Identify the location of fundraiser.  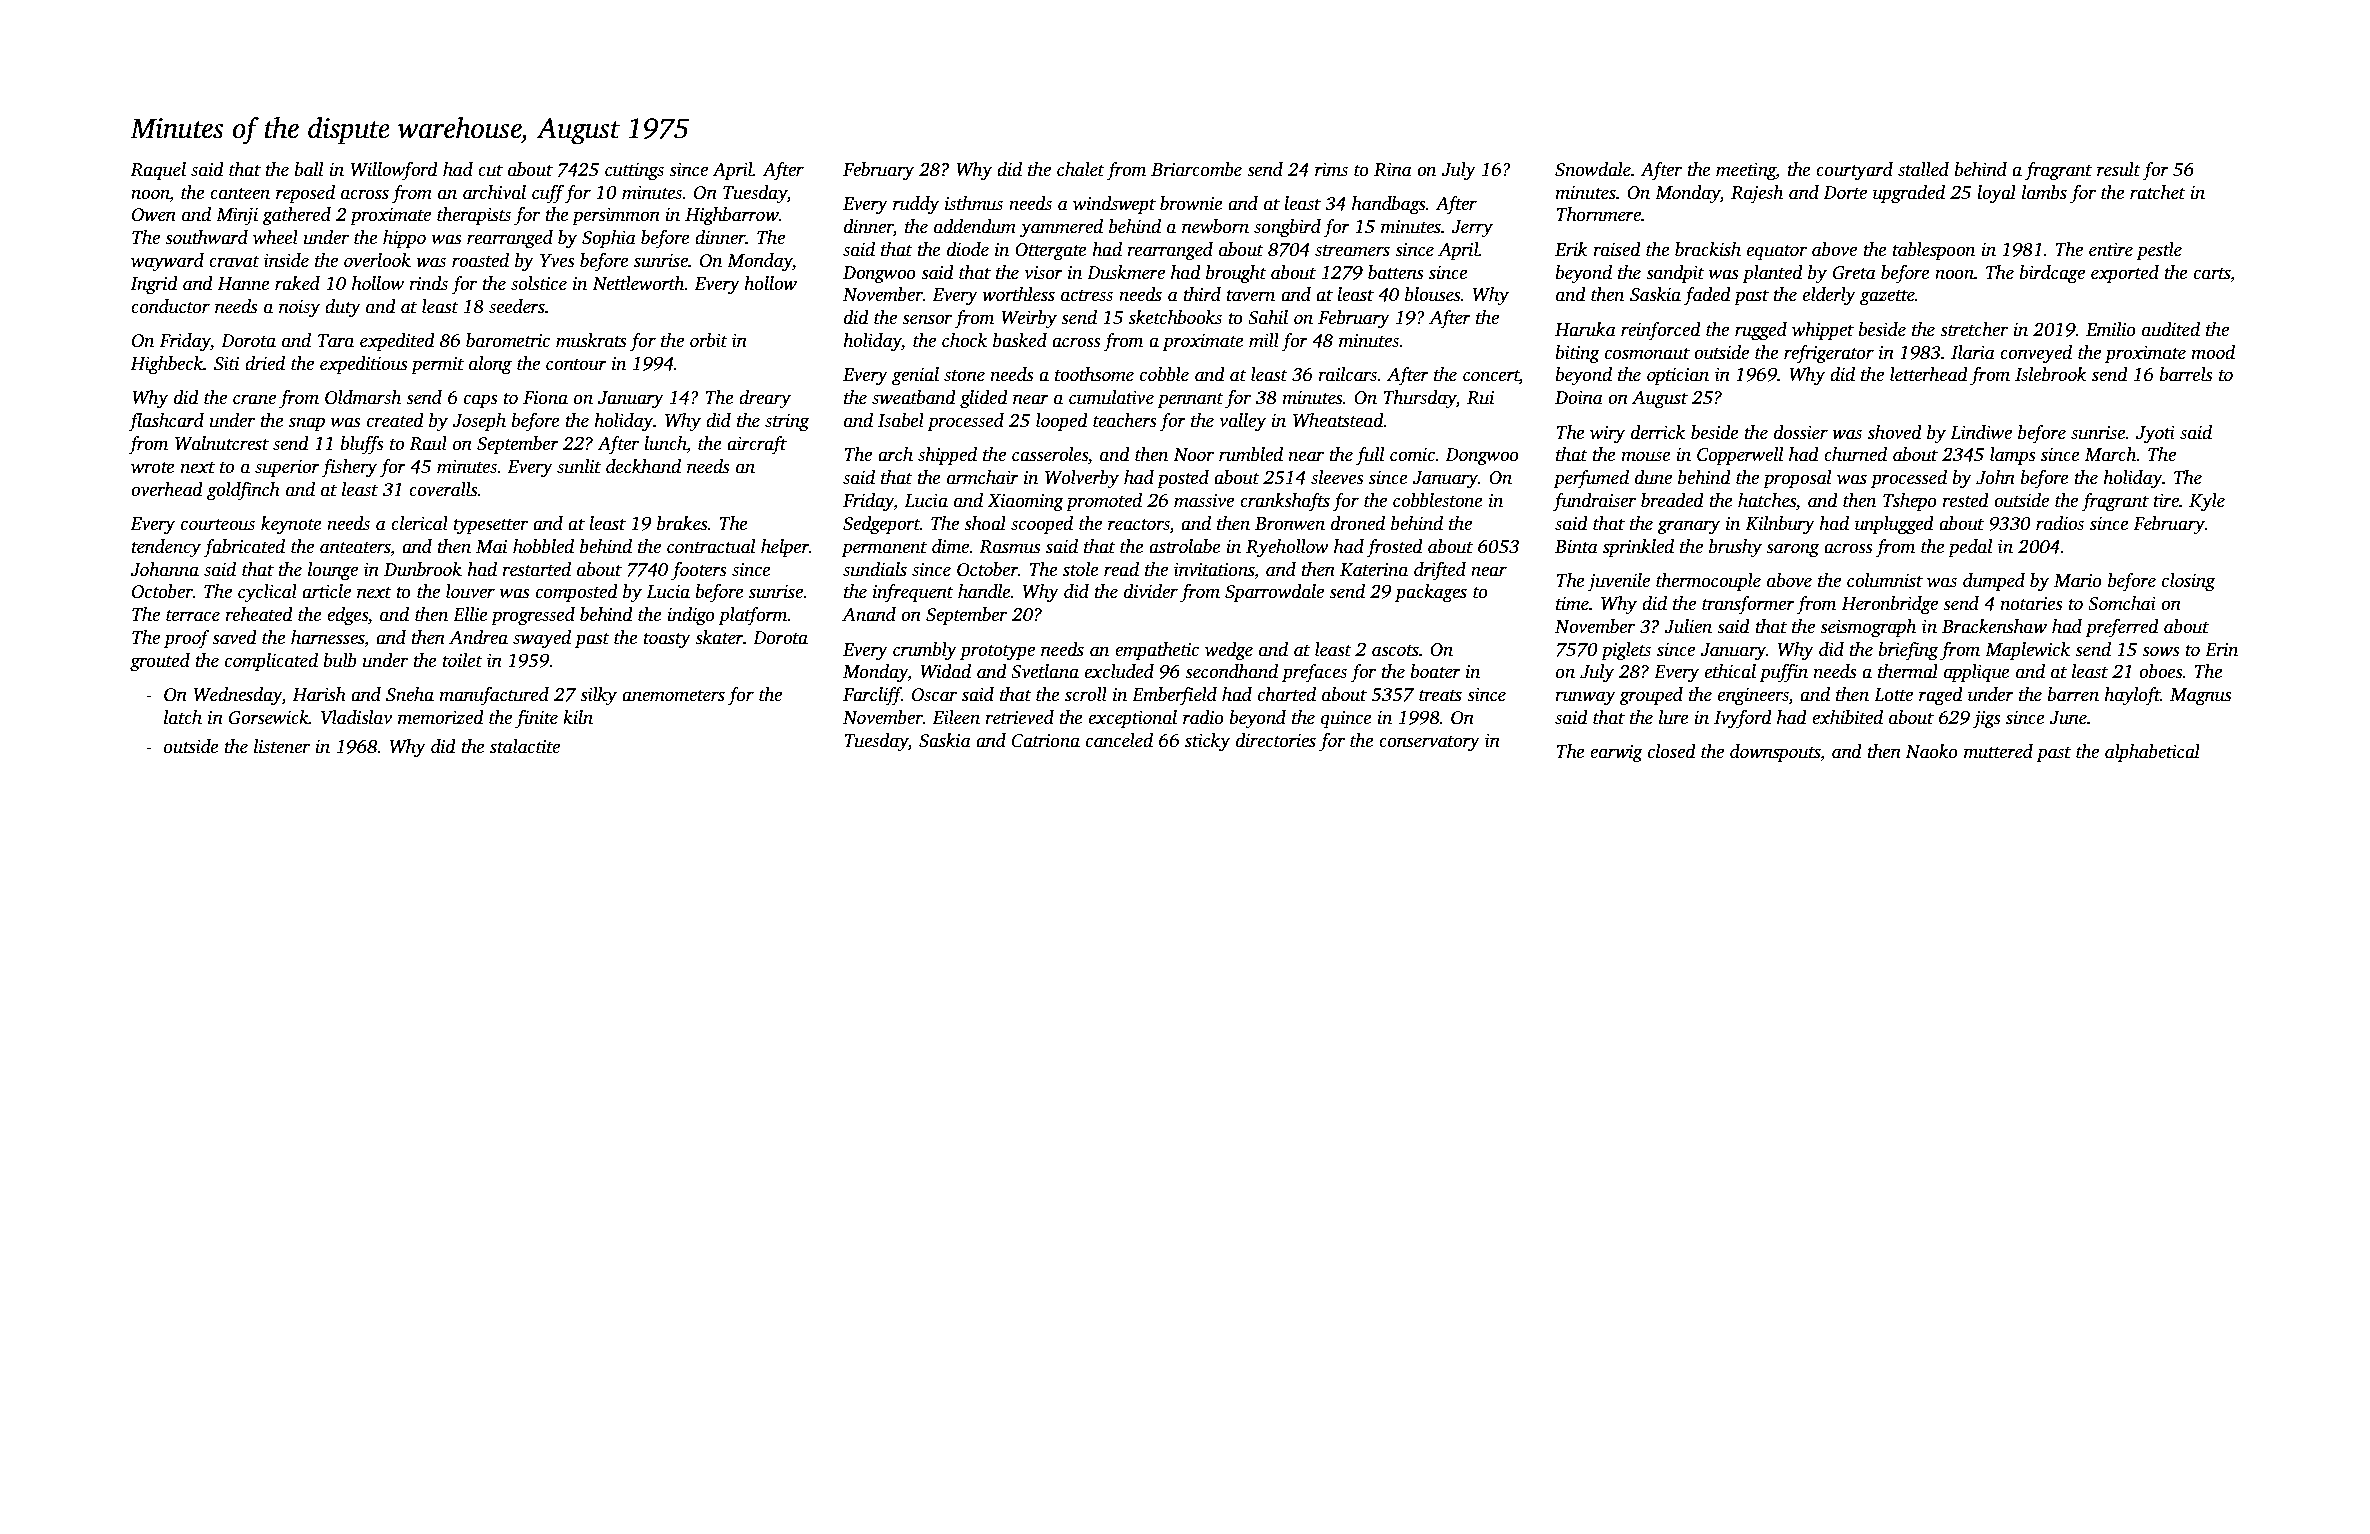
(1594, 502).
